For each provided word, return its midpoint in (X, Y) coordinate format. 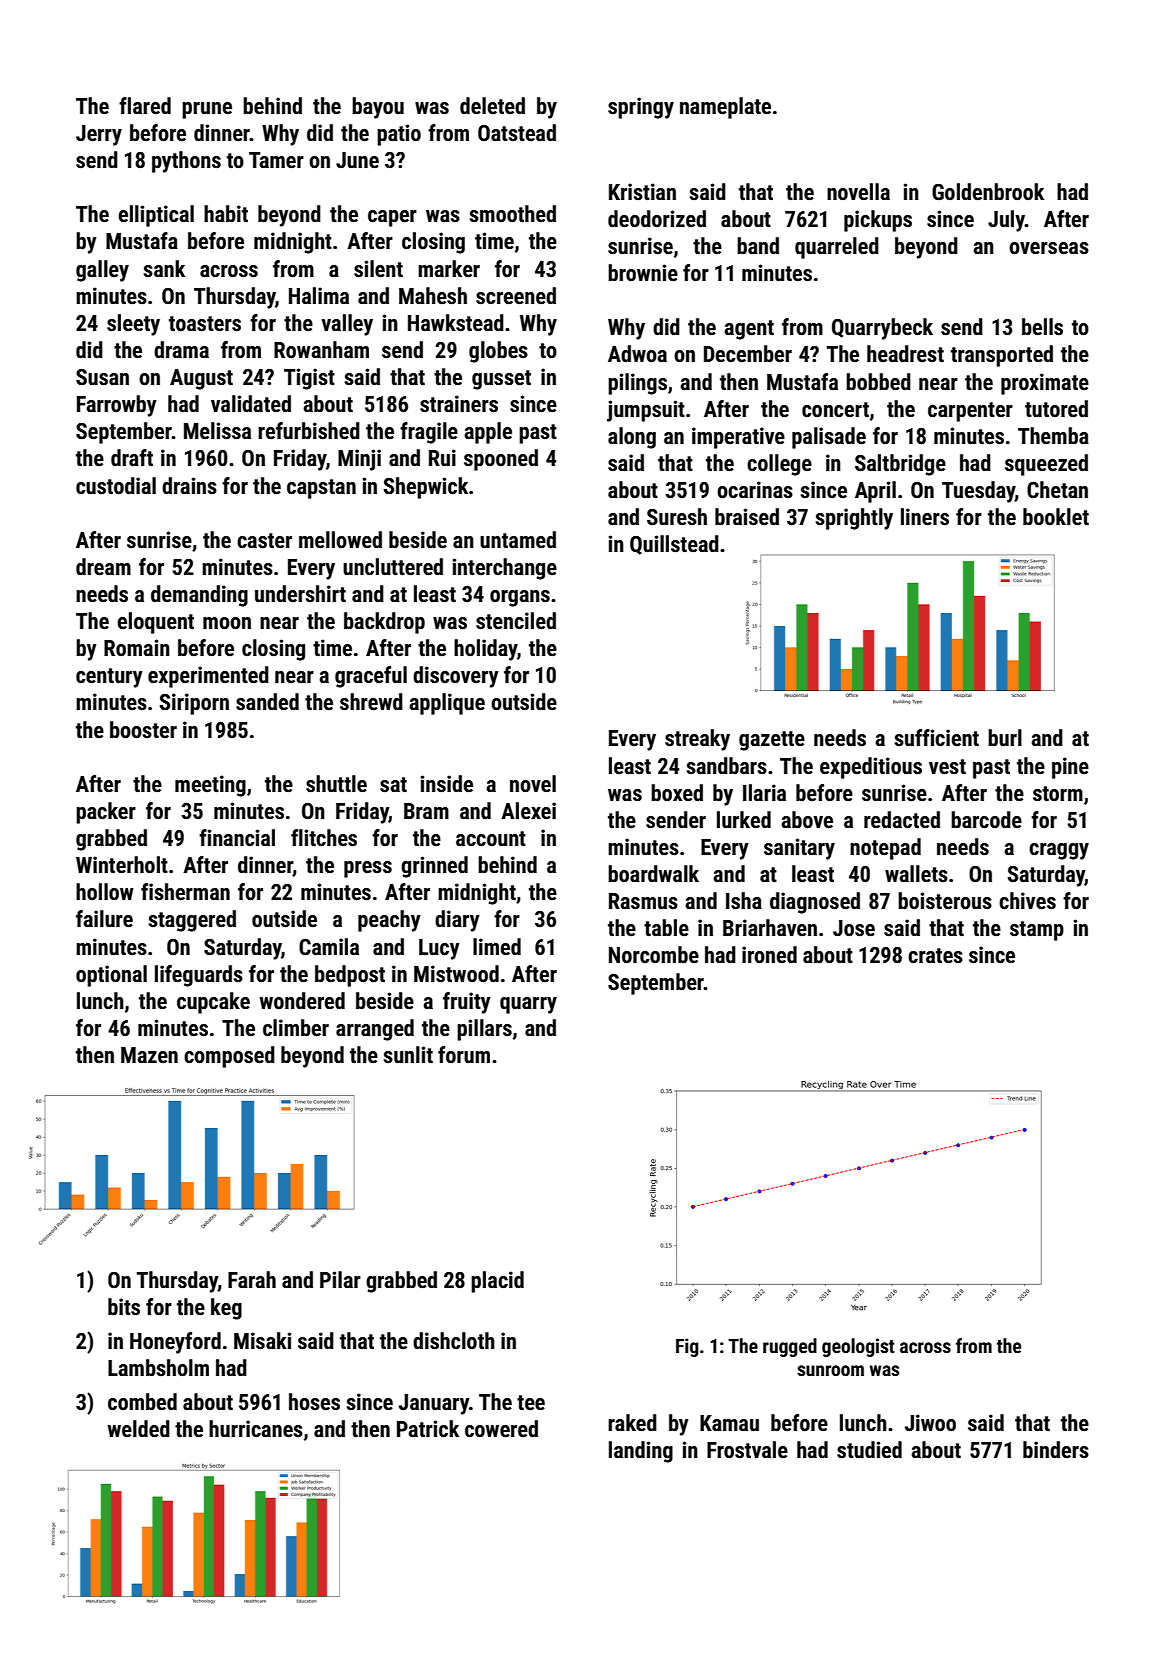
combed (142, 1402)
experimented (208, 677)
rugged (790, 1347)
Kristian (642, 192)
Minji (359, 460)
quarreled (837, 248)
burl (1005, 737)
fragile (429, 433)
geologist (858, 1347)
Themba (1053, 436)
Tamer (276, 160)
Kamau (729, 1423)
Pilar (340, 1279)
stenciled (516, 621)
